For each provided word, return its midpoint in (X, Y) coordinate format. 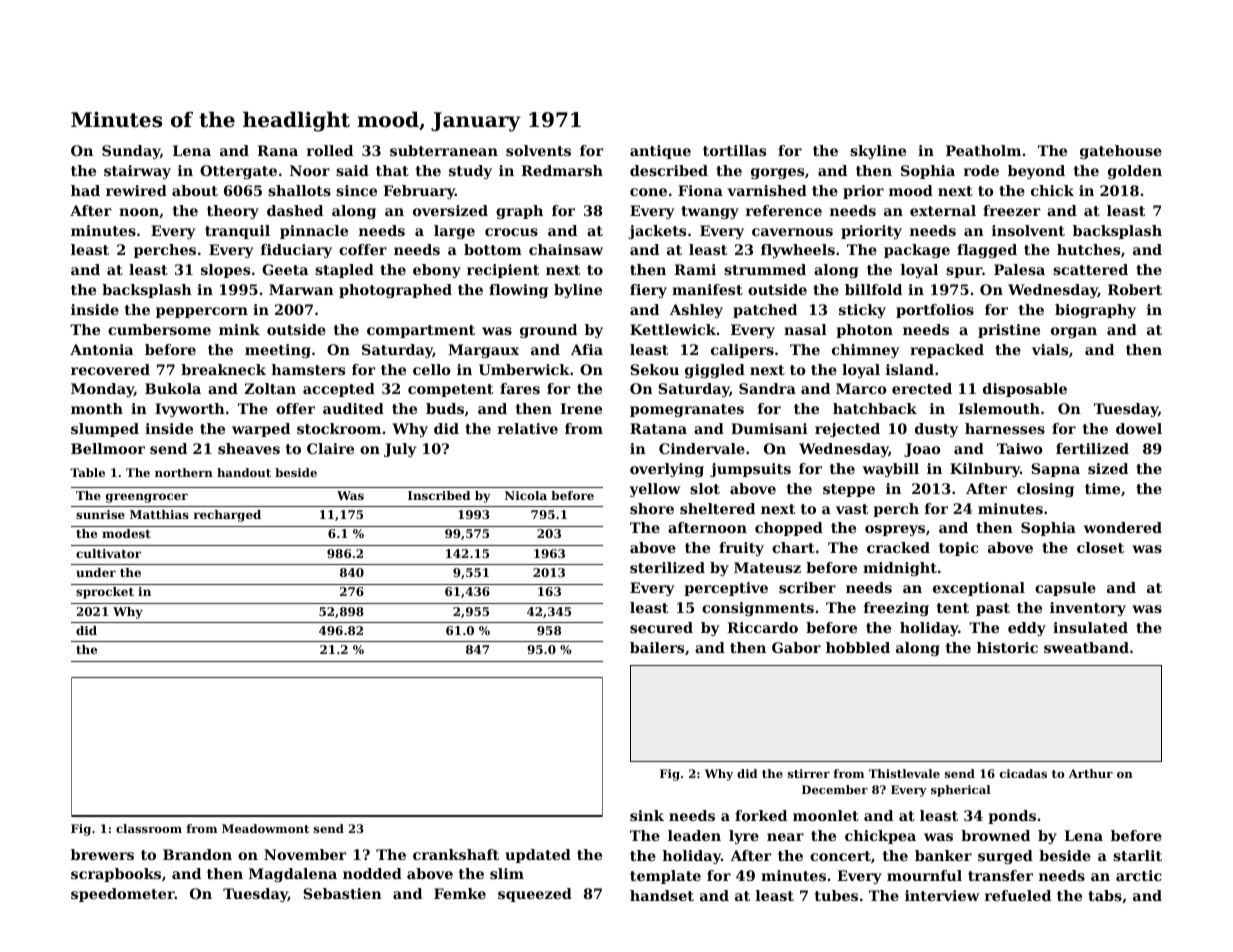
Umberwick (524, 369)
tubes (836, 895)
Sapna (1055, 470)
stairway (137, 172)
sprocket (105, 593)
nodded (372, 873)
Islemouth (999, 408)
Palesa (1019, 269)
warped (261, 430)
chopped (789, 529)
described (669, 170)
